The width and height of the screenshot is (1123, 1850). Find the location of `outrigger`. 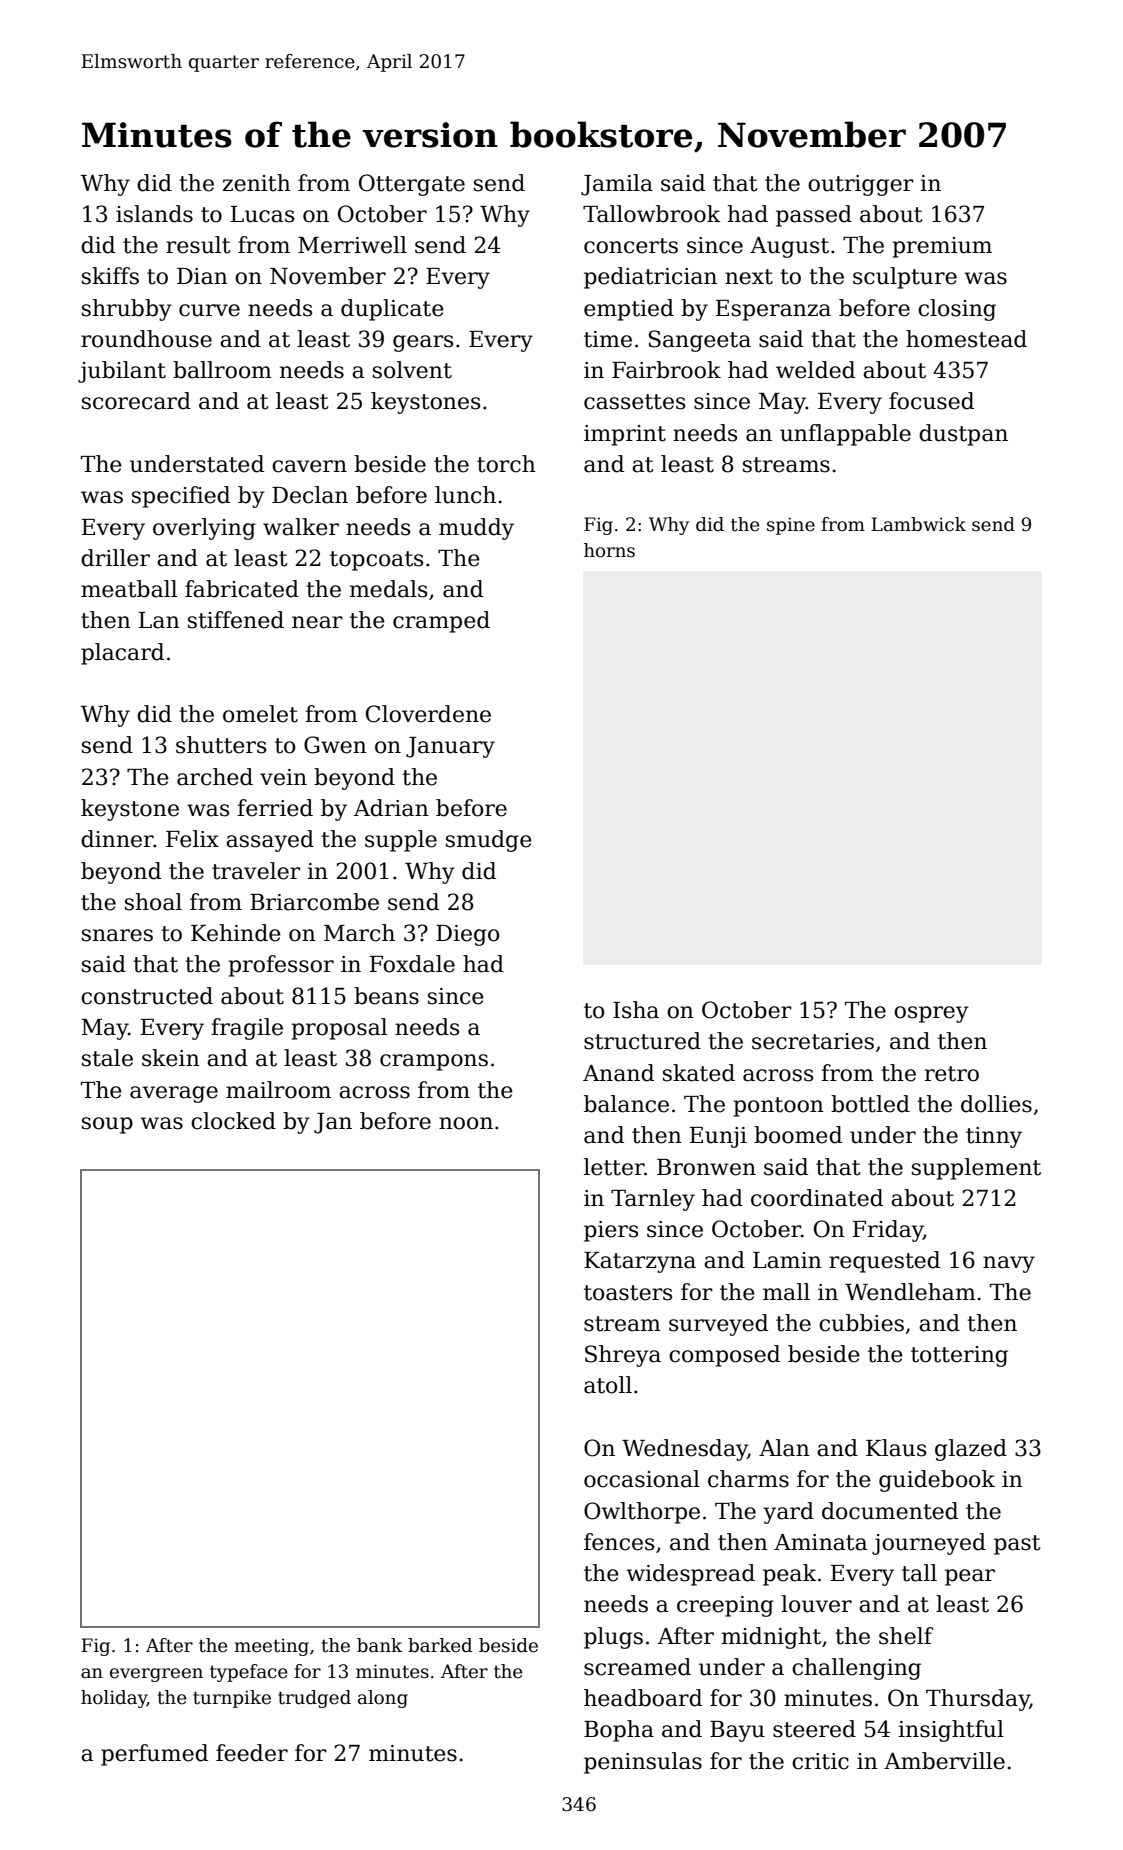

outrigger is located at coordinates (861, 185).
